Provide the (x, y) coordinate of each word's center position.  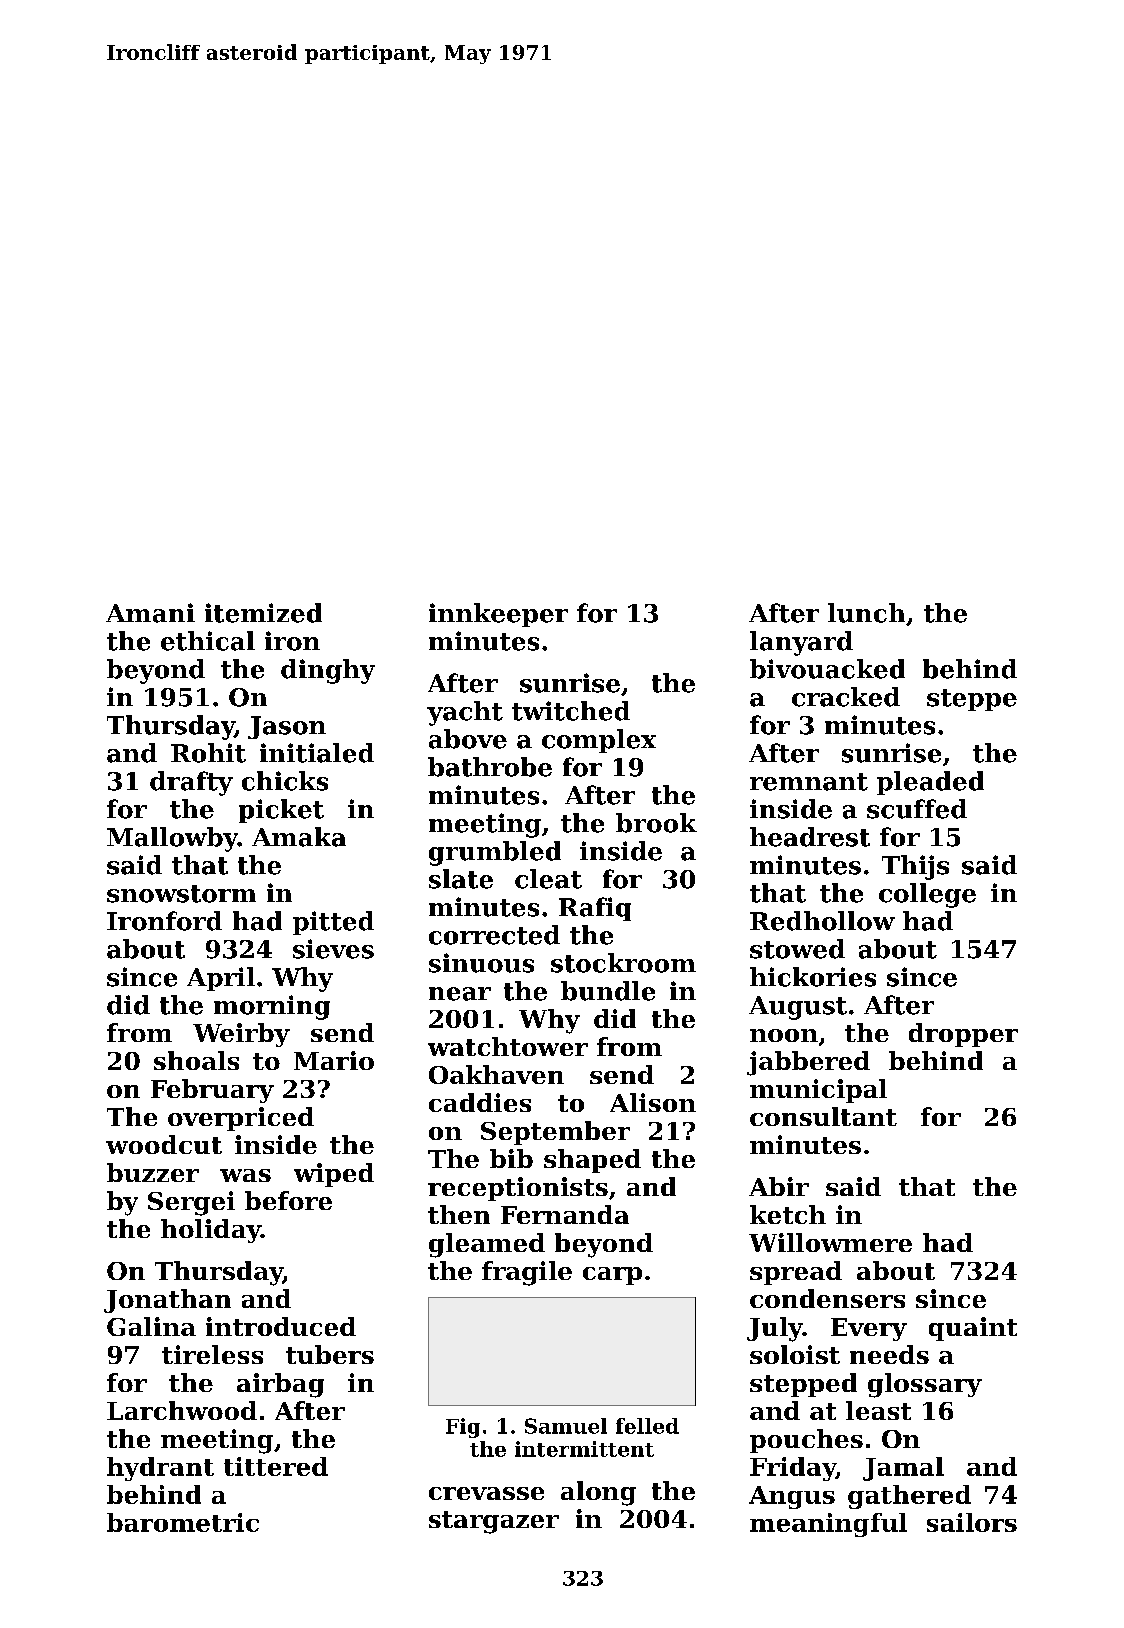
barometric (183, 1522)
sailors (972, 1522)
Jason (287, 727)
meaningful (828, 1525)
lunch (866, 613)
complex (599, 741)
